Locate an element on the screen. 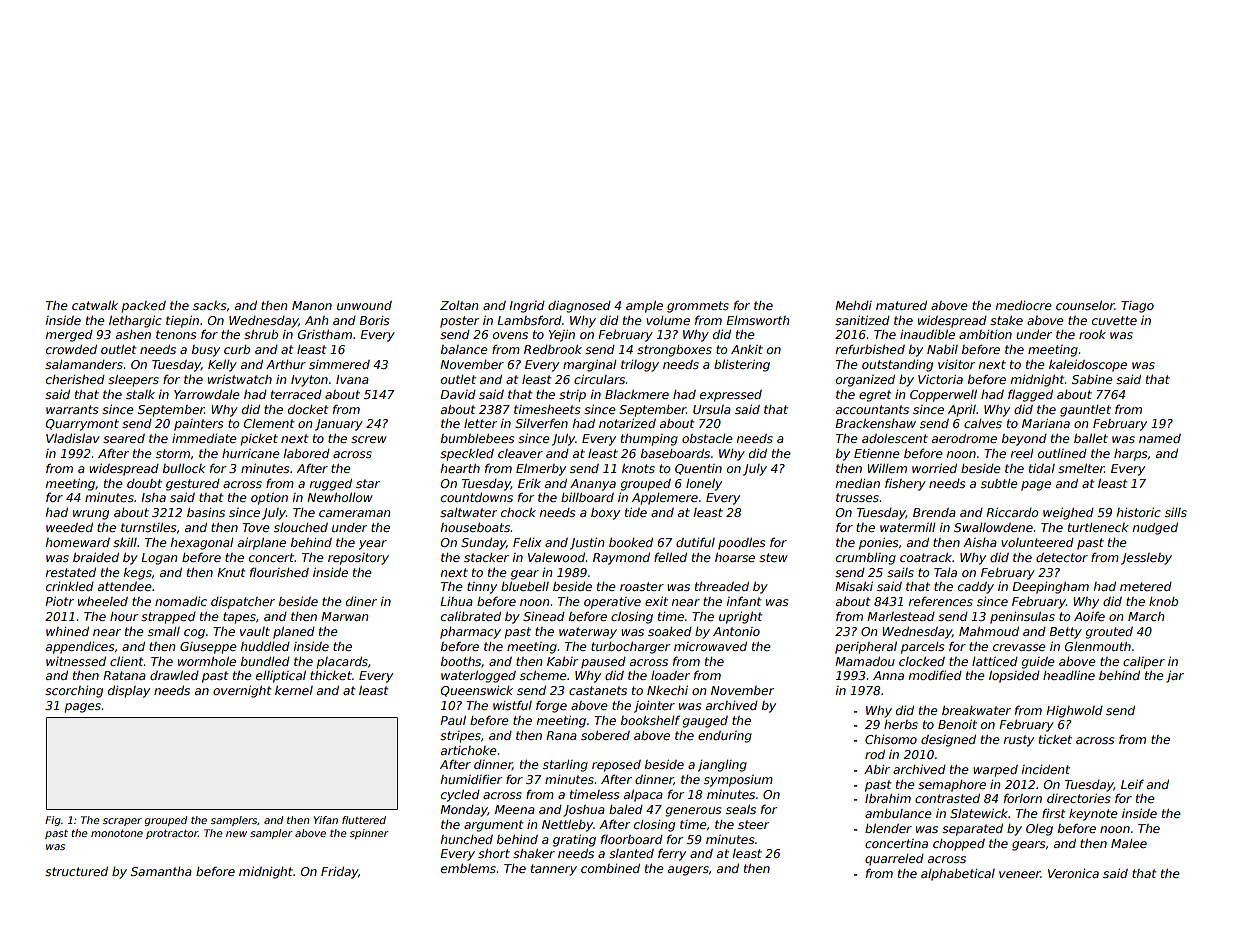 This screenshot has height=952, width=1233. tide is located at coordinates (636, 512).
